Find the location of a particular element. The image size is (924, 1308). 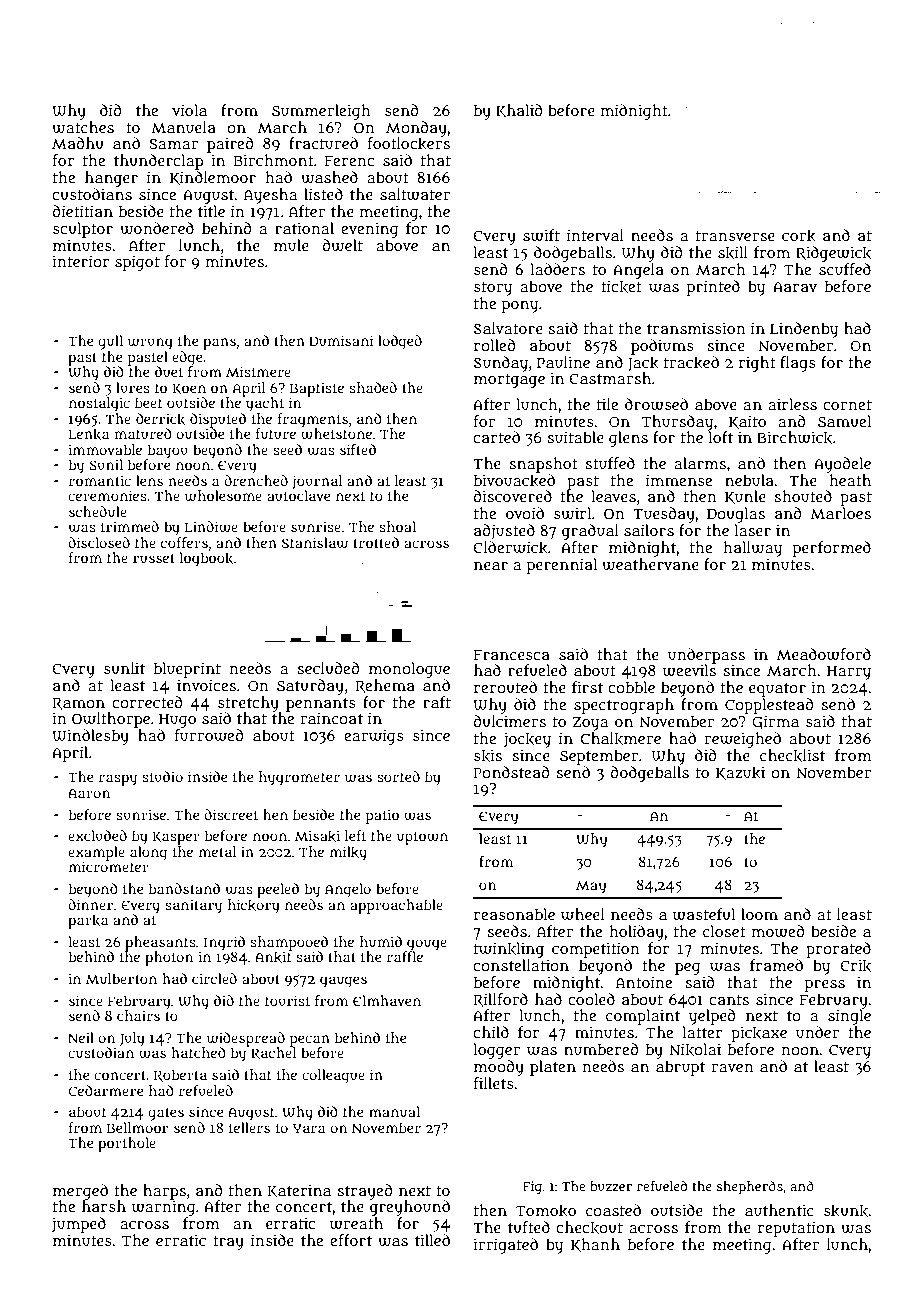

photon is located at coordinates (169, 958).
